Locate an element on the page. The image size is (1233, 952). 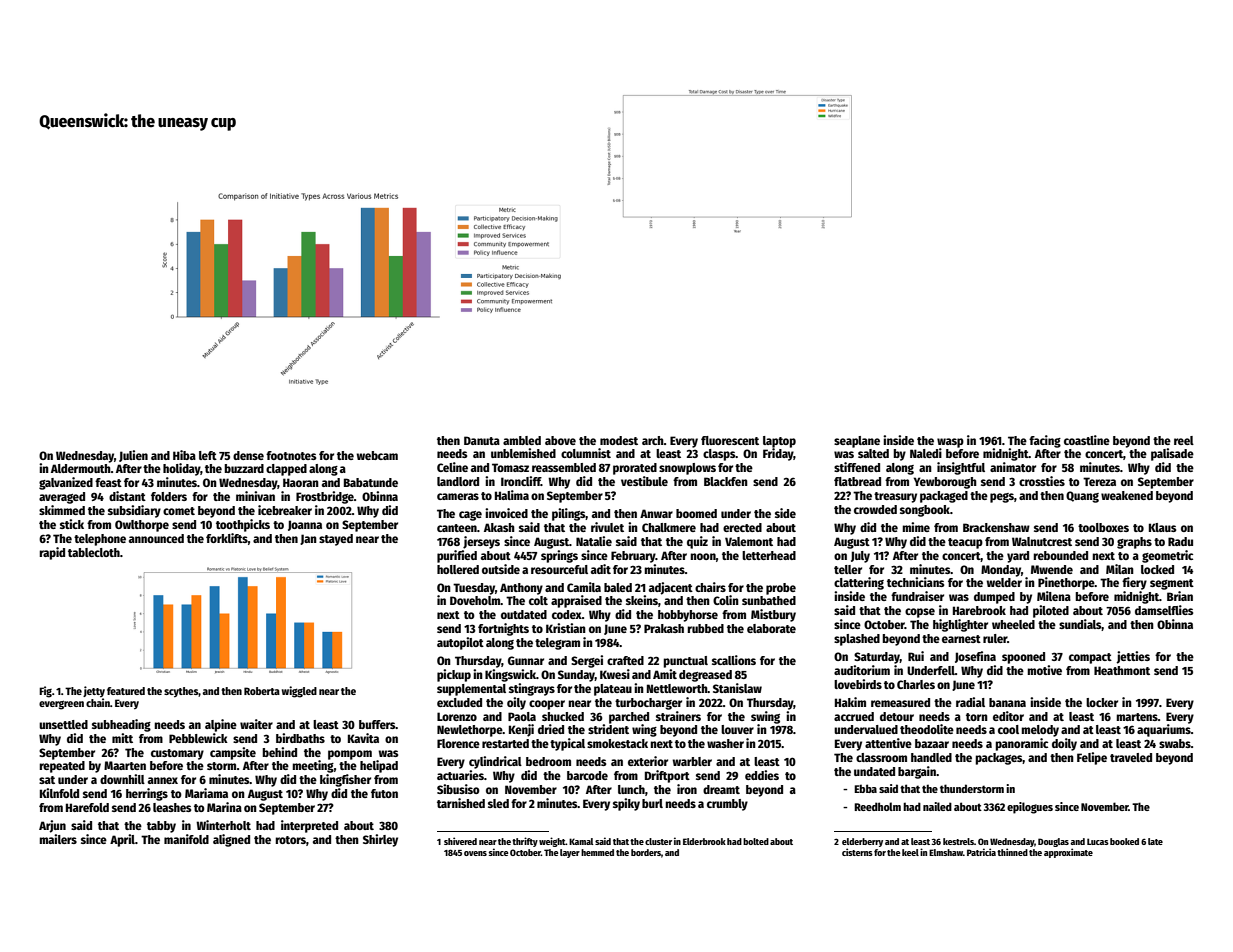
birdbaths is located at coordinates (300, 738).
